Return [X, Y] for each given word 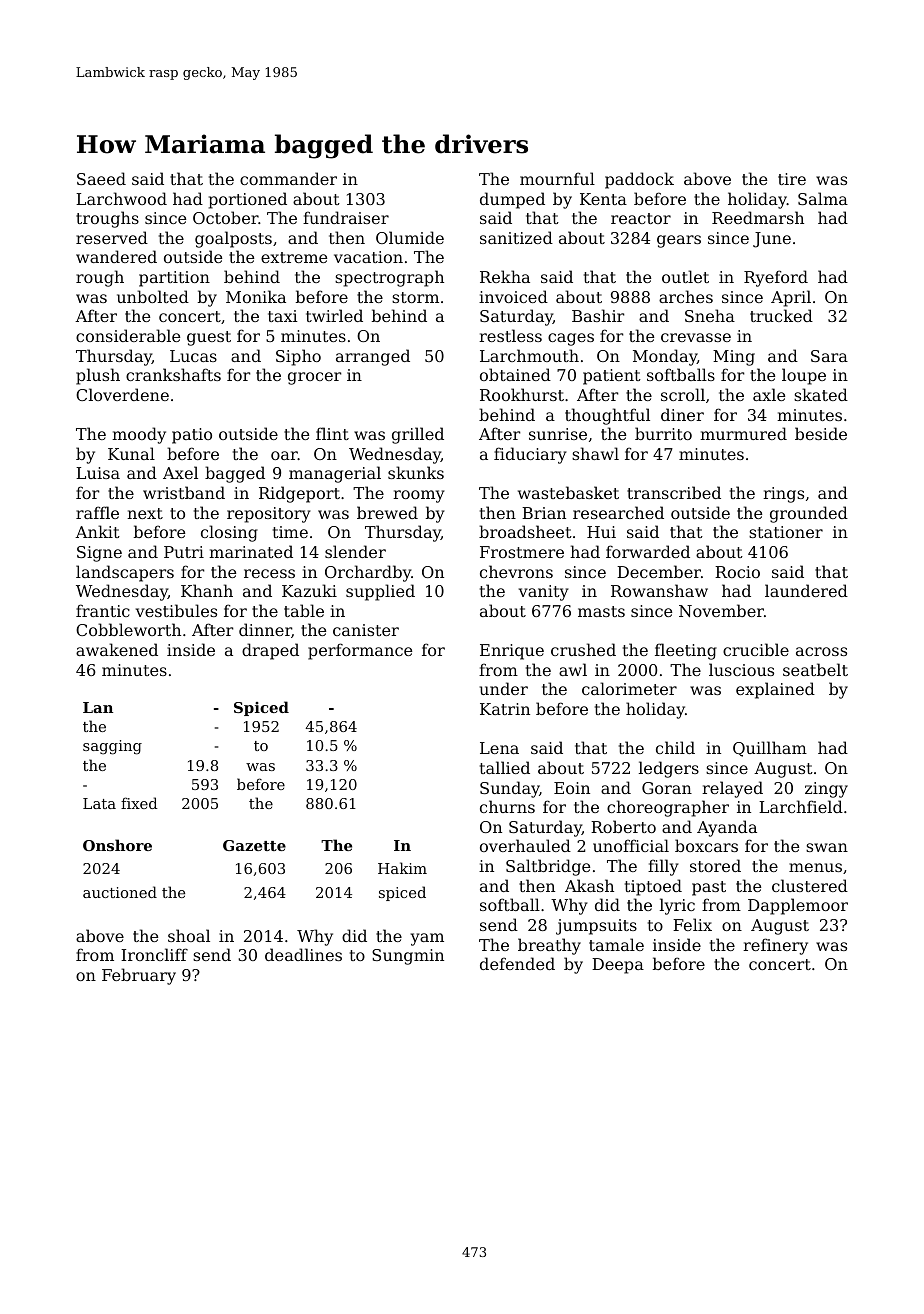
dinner [265, 630]
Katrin [505, 709]
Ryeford [776, 278]
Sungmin [408, 957]
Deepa [618, 966]
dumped [512, 200]
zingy [826, 790]
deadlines [303, 954]
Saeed [101, 178]
